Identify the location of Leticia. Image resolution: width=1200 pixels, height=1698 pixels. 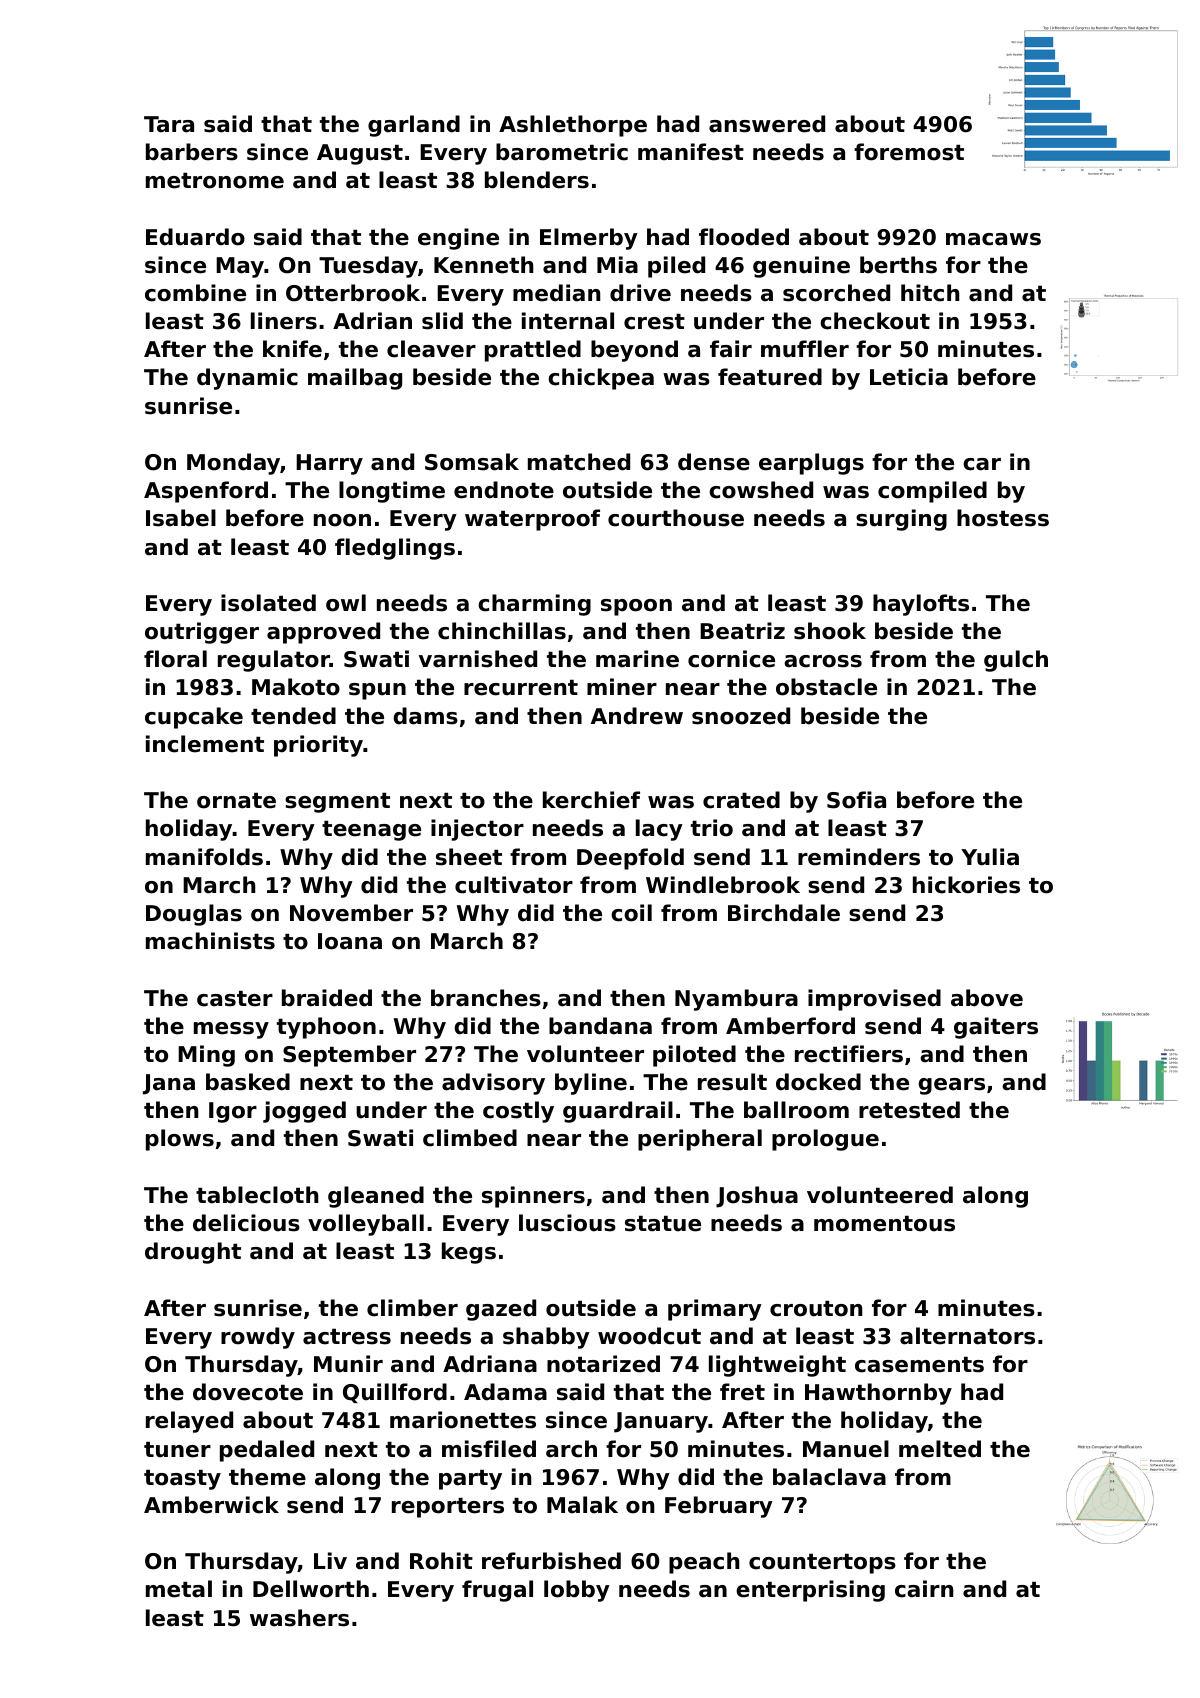
(909, 377).
